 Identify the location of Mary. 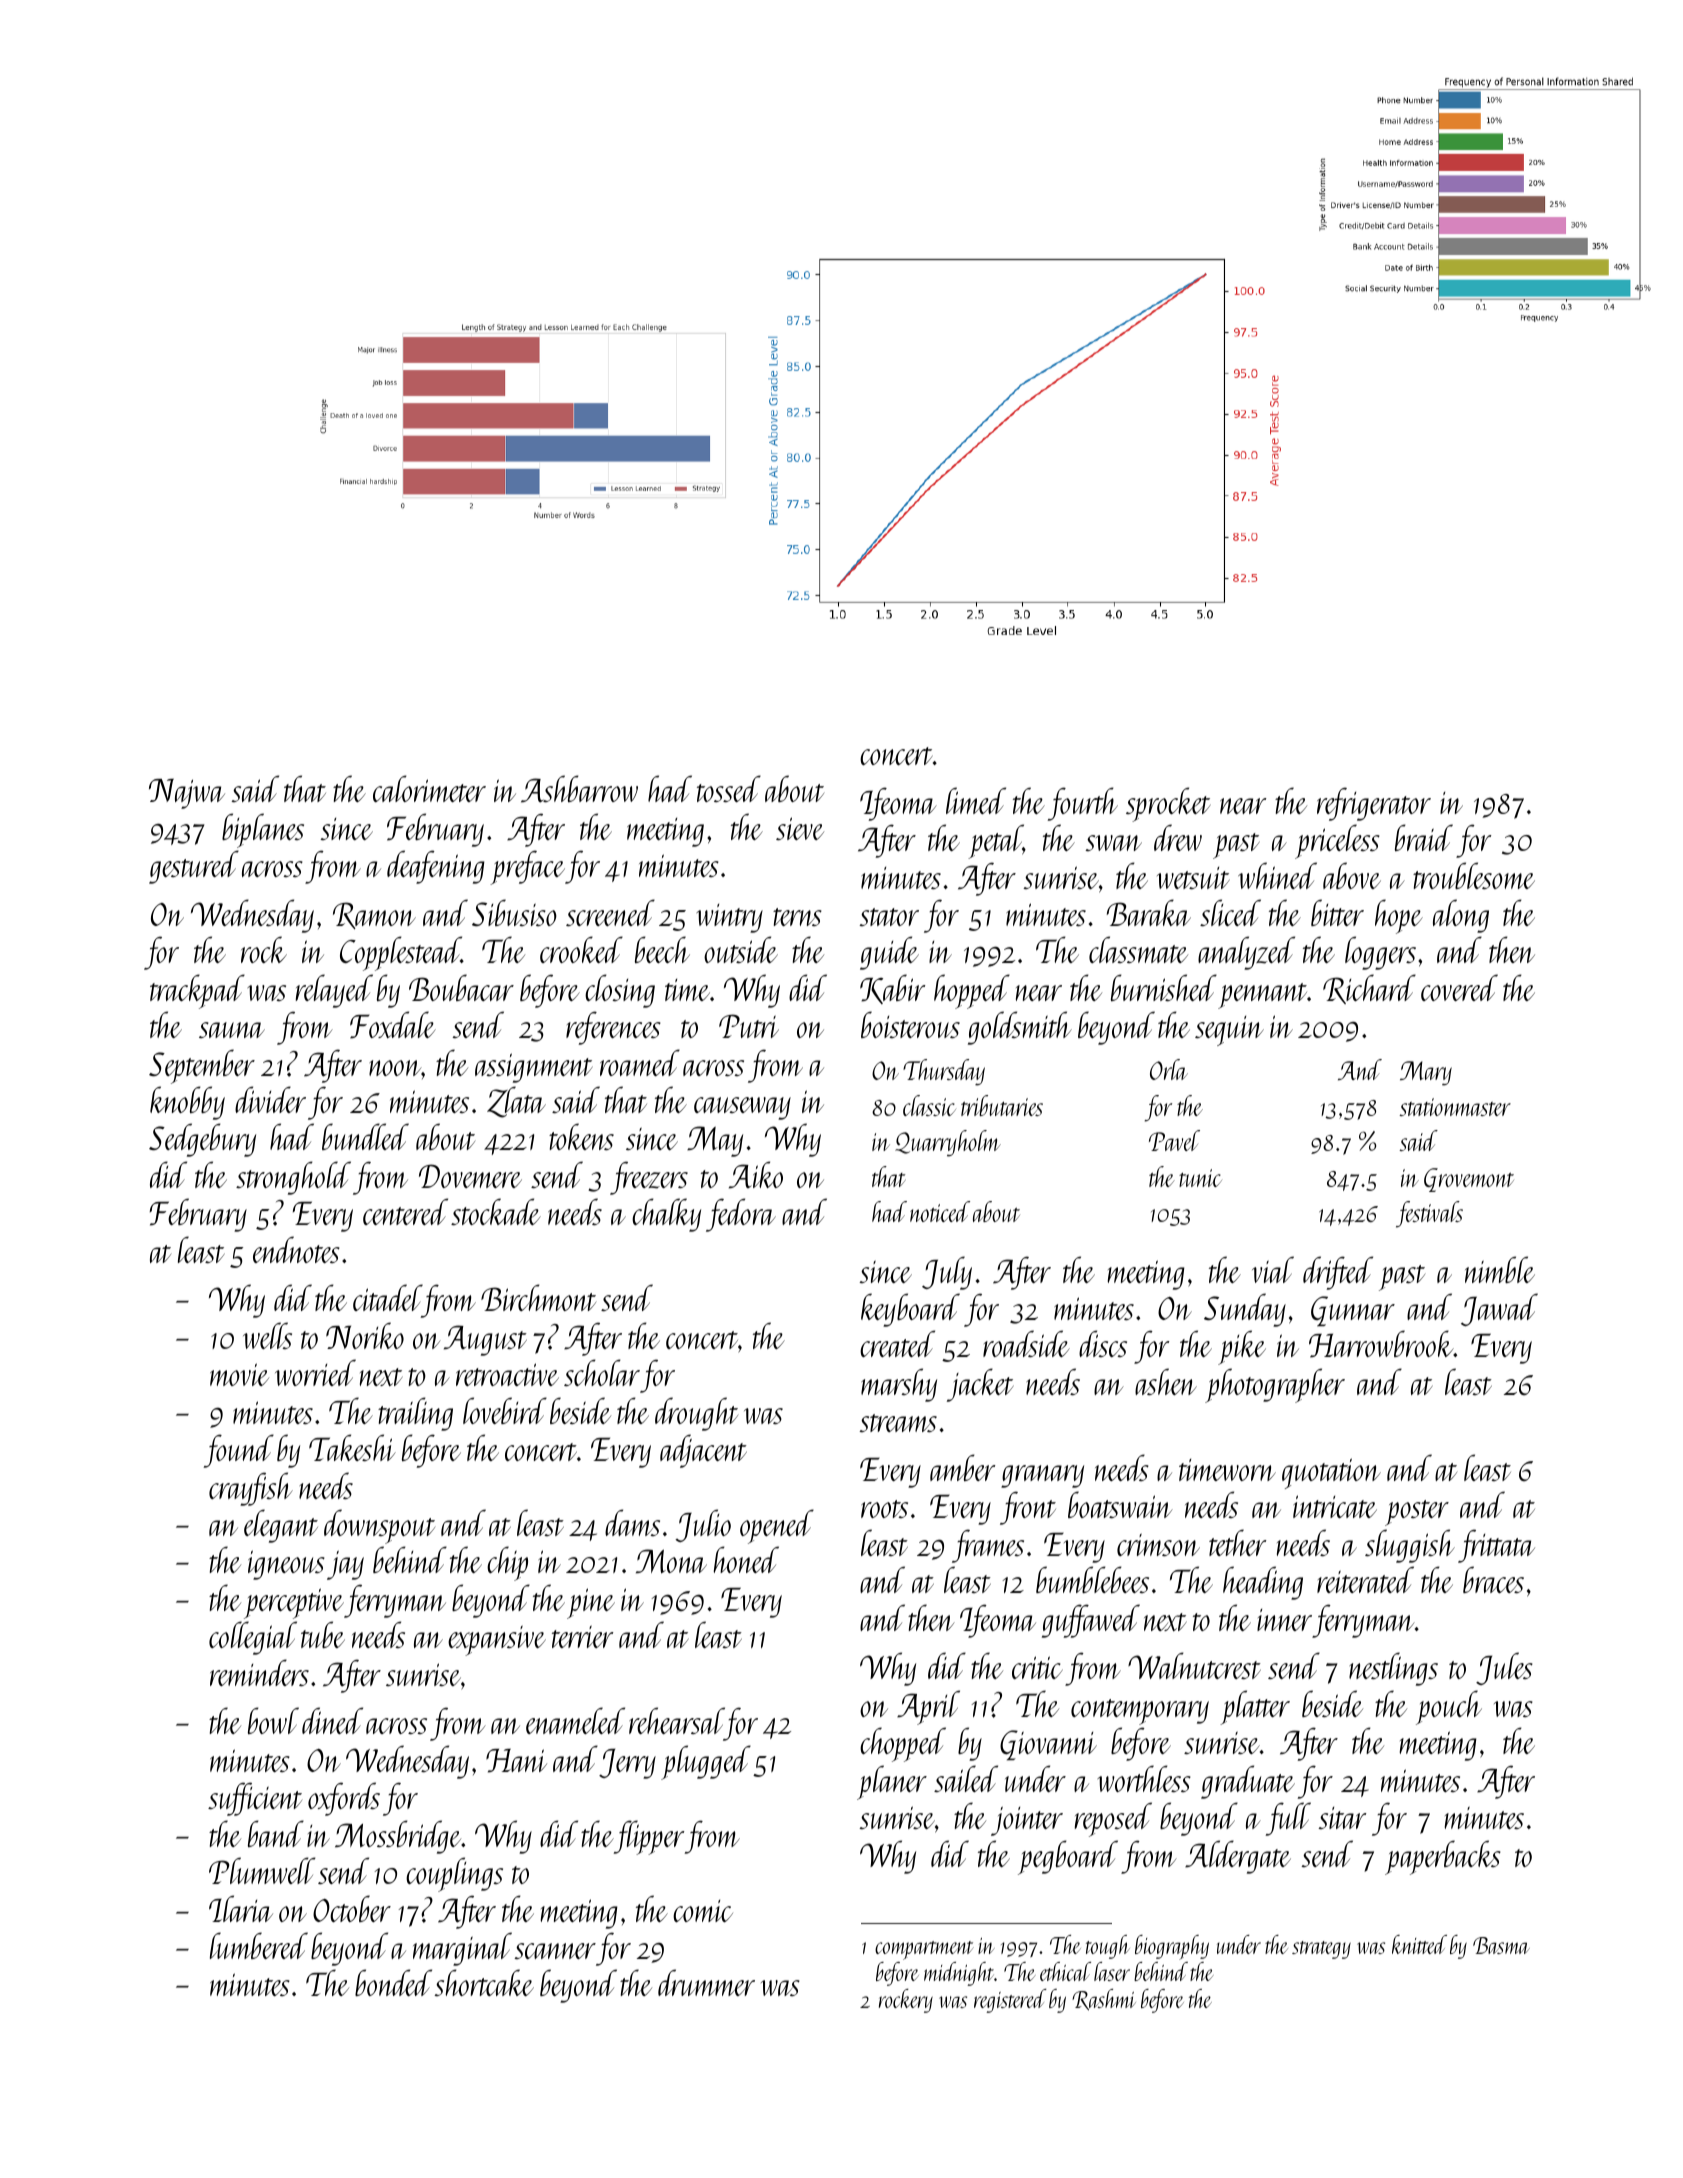
(1426, 1073).
